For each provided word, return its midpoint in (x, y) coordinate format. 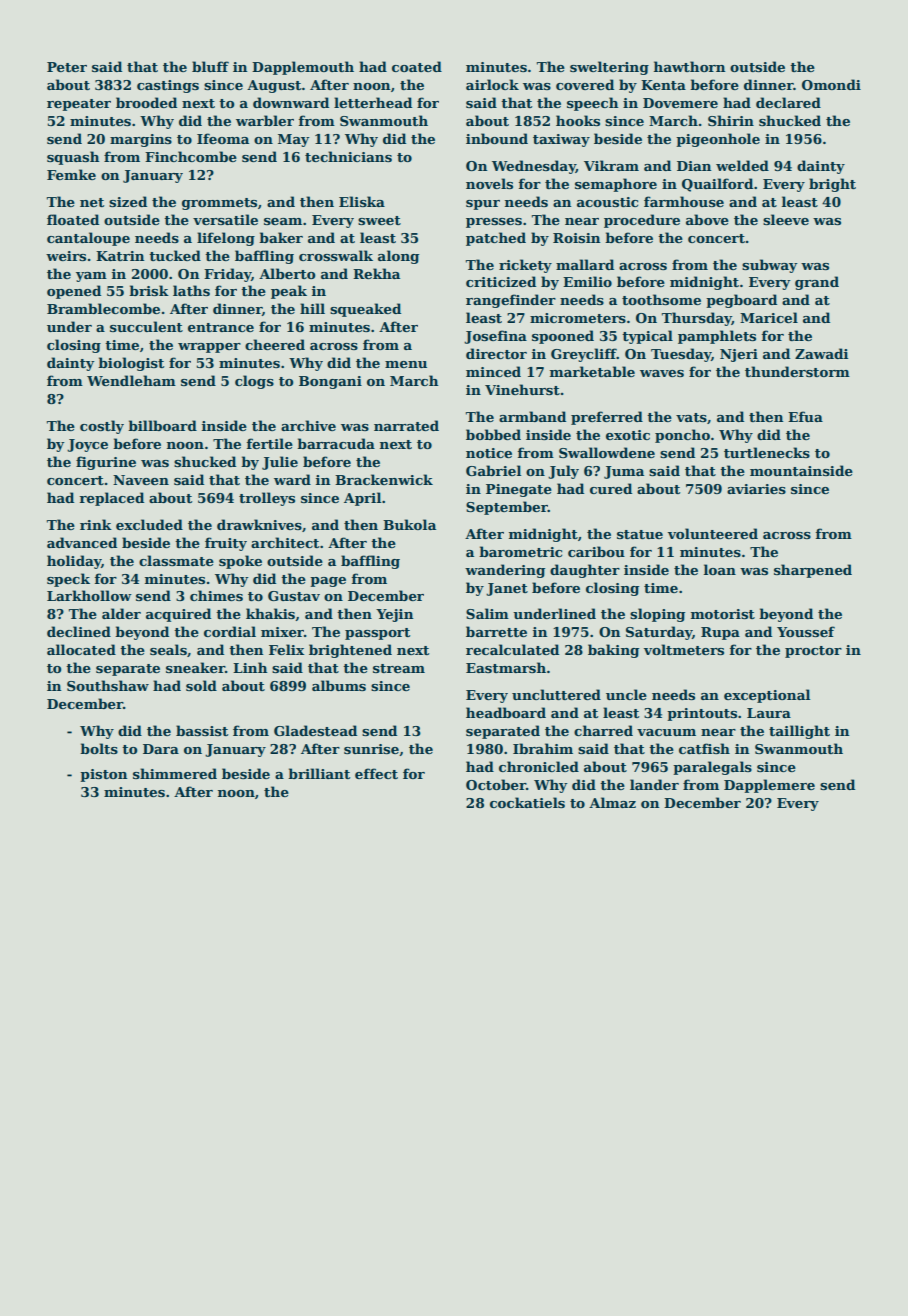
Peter (67, 67)
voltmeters (684, 649)
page (328, 582)
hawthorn (690, 66)
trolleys (267, 499)
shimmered (175, 773)
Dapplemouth (303, 68)
